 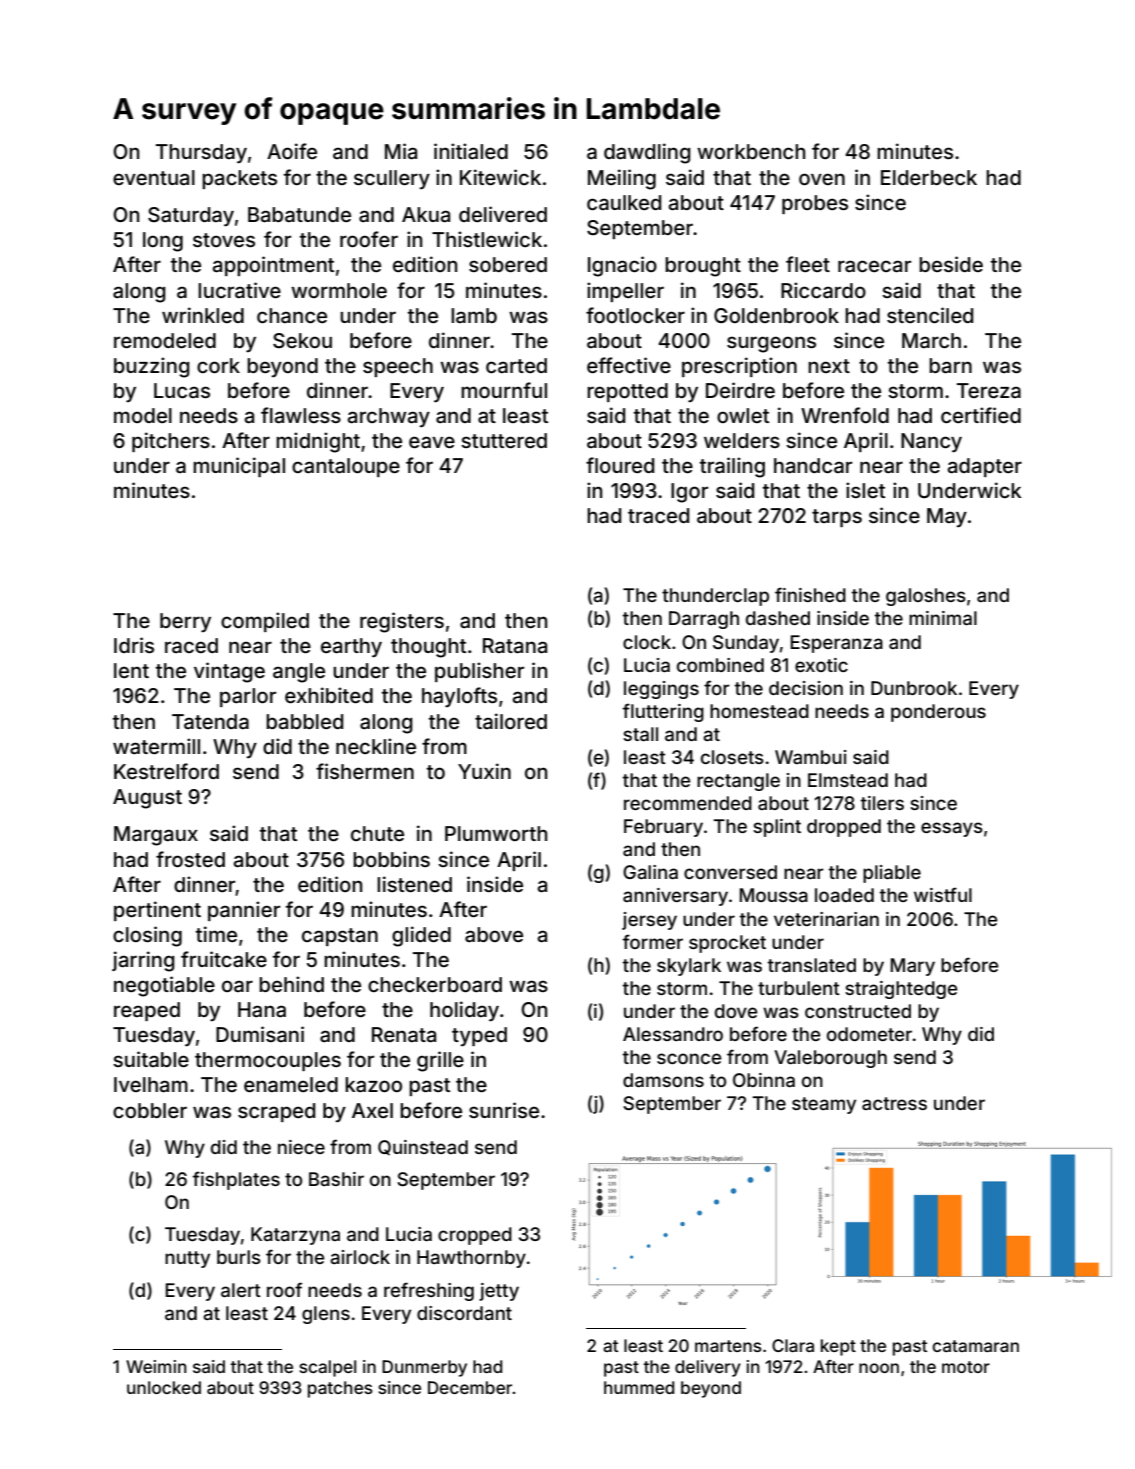 I want to click on odometer, so click(x=869, y=1034).
